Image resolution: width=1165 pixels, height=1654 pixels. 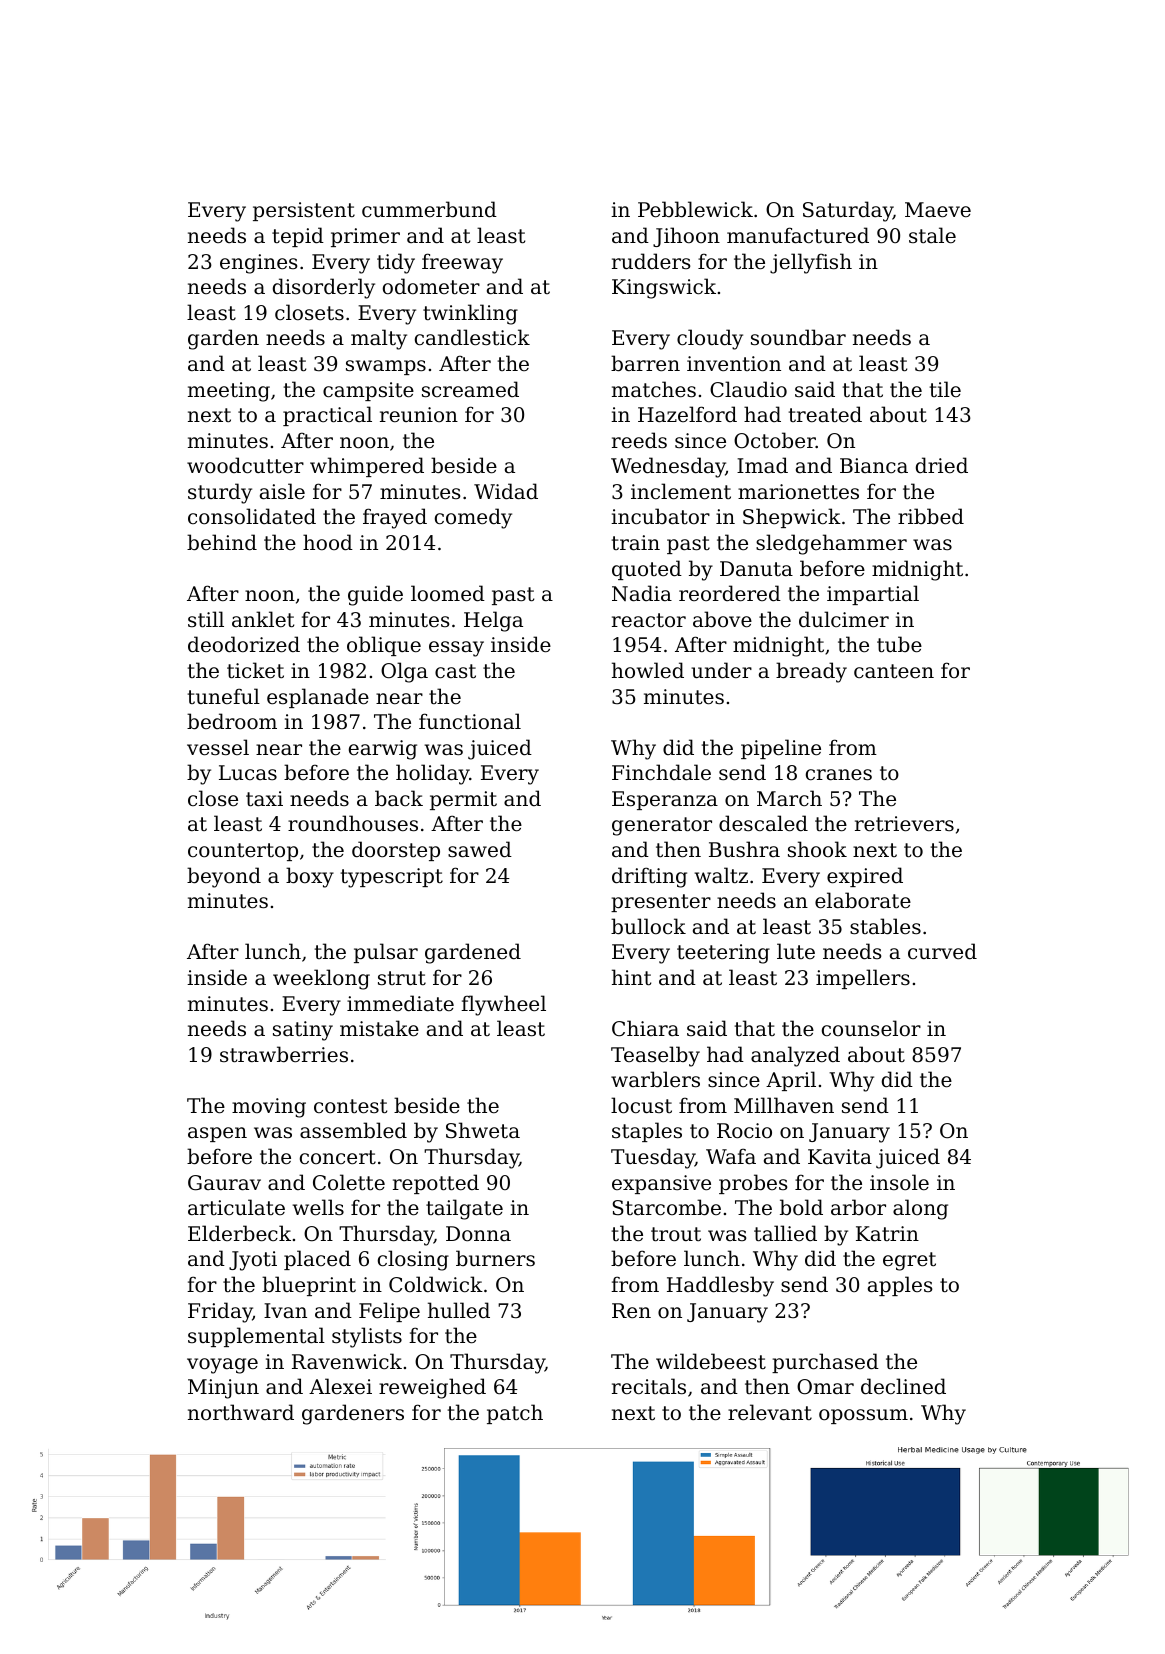 I want to click on lute, so click(x=796, y=951).
